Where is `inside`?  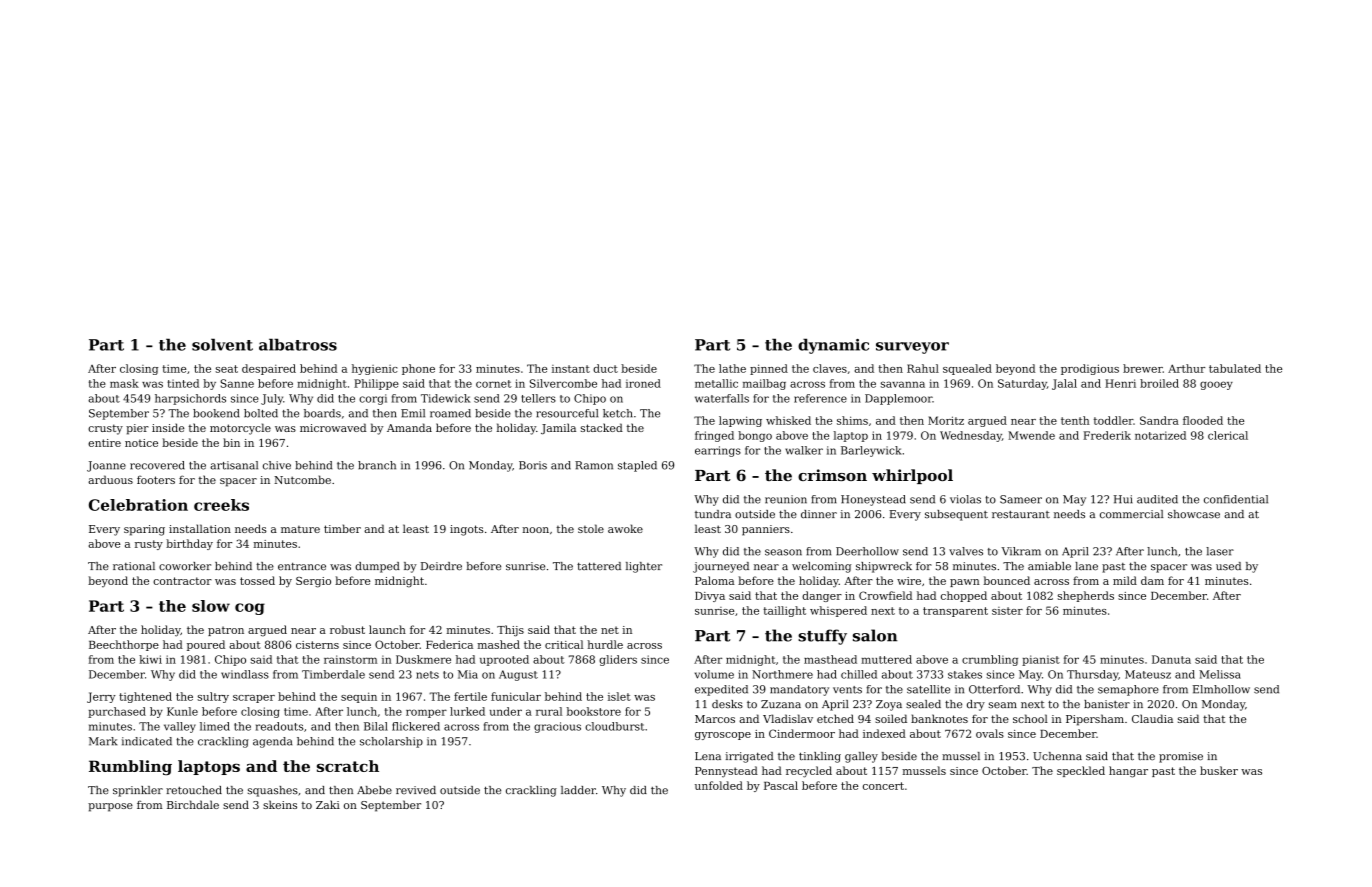
inside is located at coordinates (168, 427).
